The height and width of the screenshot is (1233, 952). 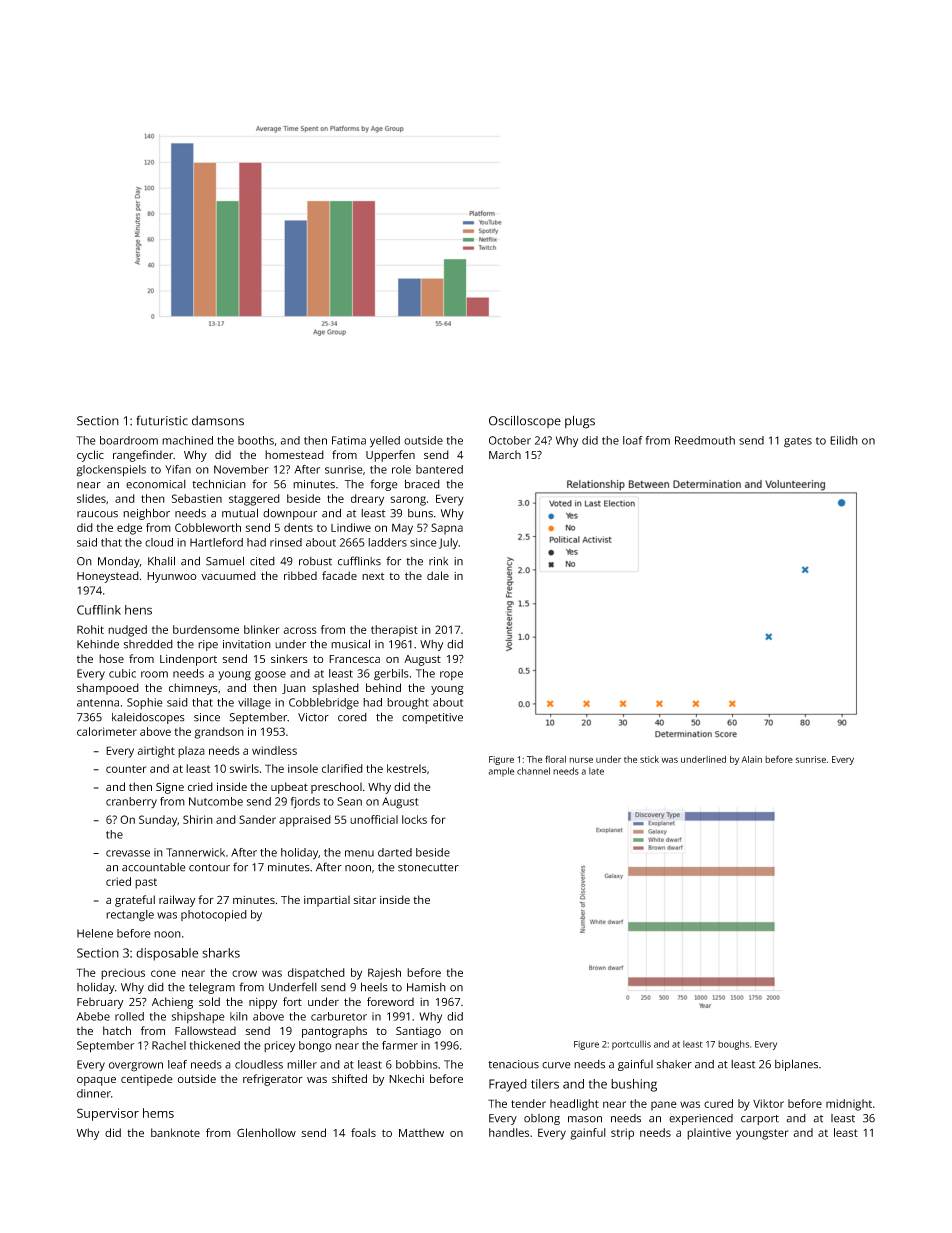 I want to click on experienced, so click(x=701, y=1119).
